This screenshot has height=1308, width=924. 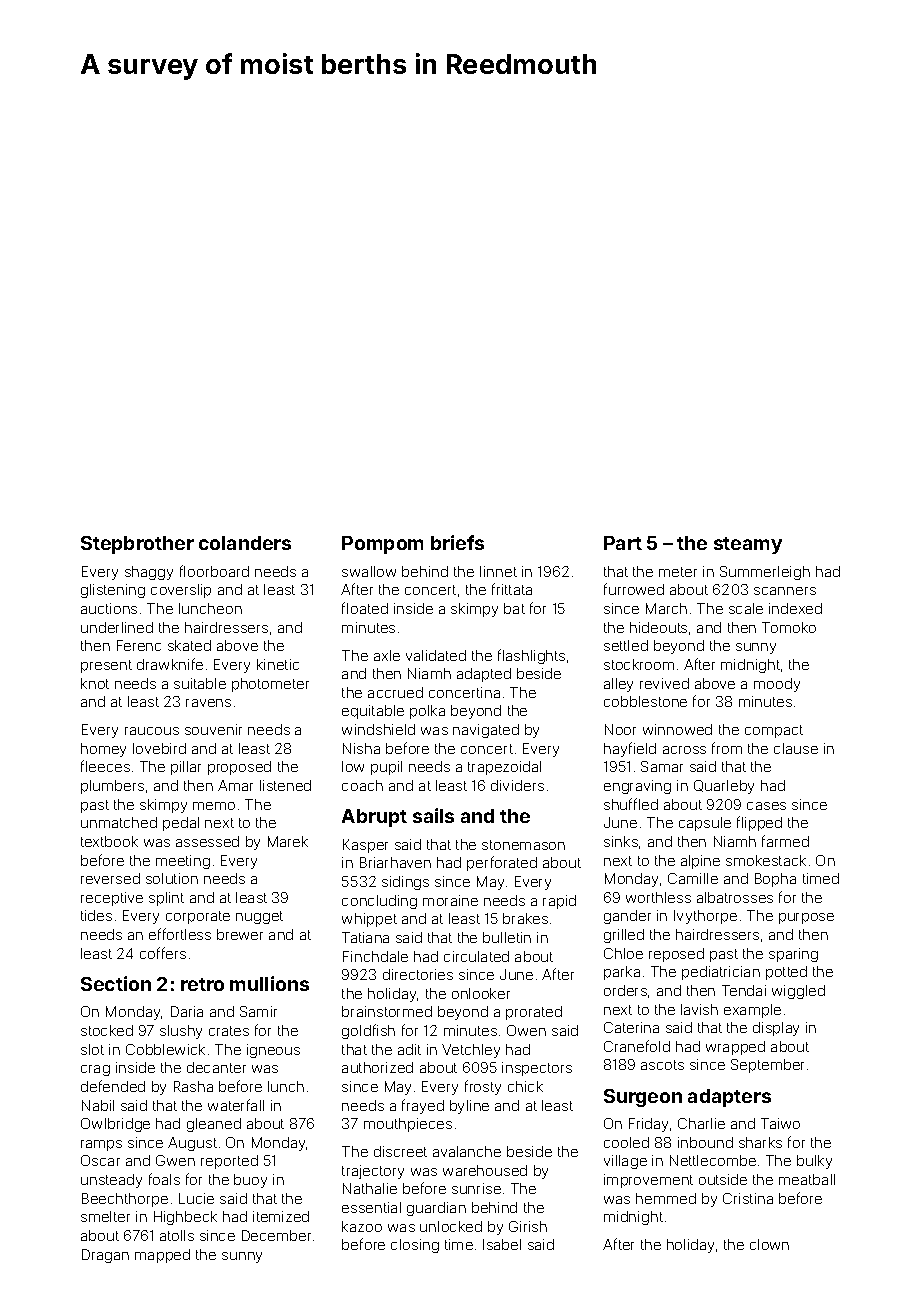 What do you see at coordinates (258, 1011) in the screenshot?
I see `Samir` at bounding box center [258, 1011].
